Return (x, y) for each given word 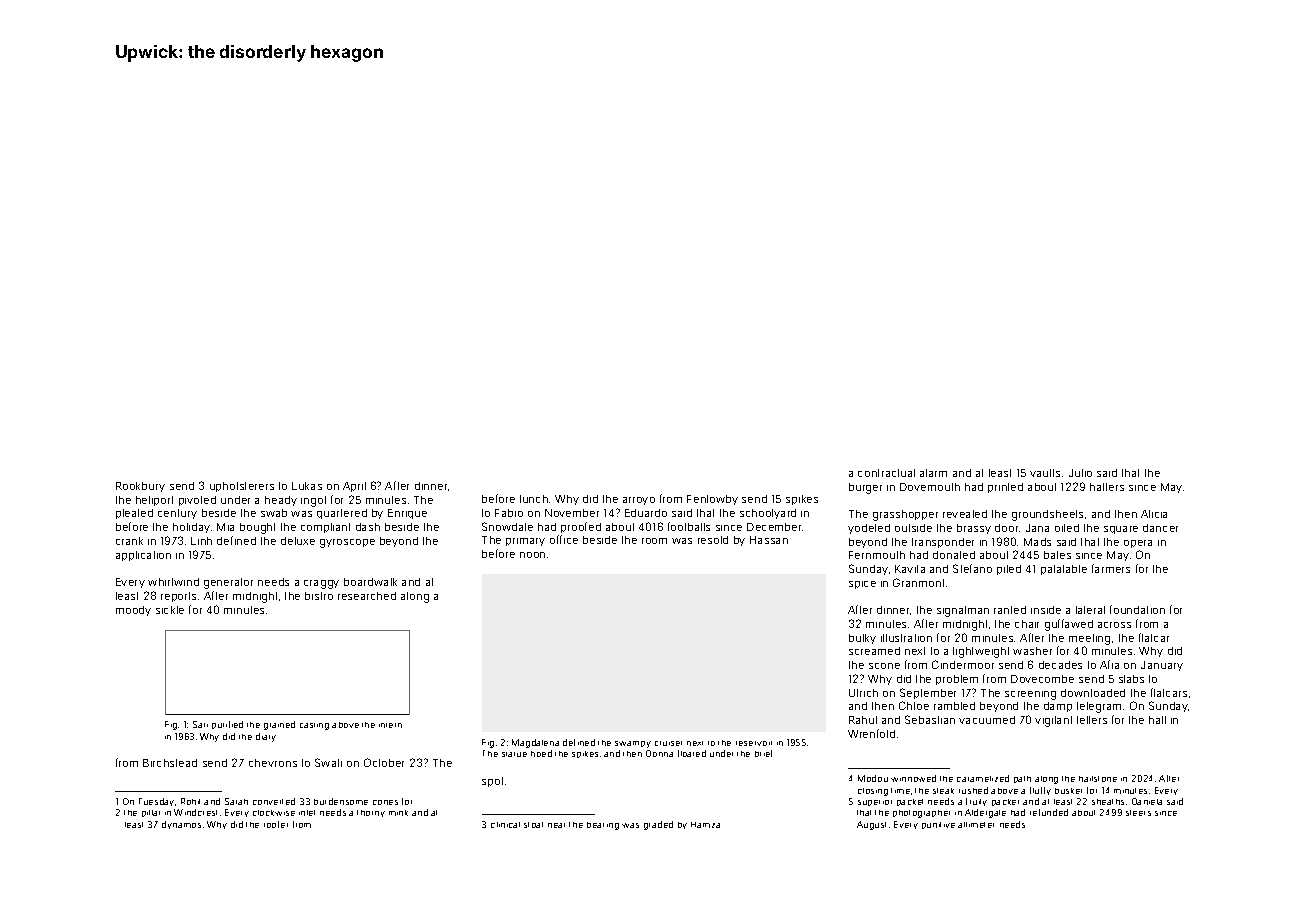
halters (1107, 487)
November (572, 513)
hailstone (1098, 779)
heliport (154, 501)
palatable (1064, 570)
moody (133, 611)
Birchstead (170, 763)
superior (875, 803)
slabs (1131, 679)
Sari (200, 724)
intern (390, 725)
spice (862, 585)
